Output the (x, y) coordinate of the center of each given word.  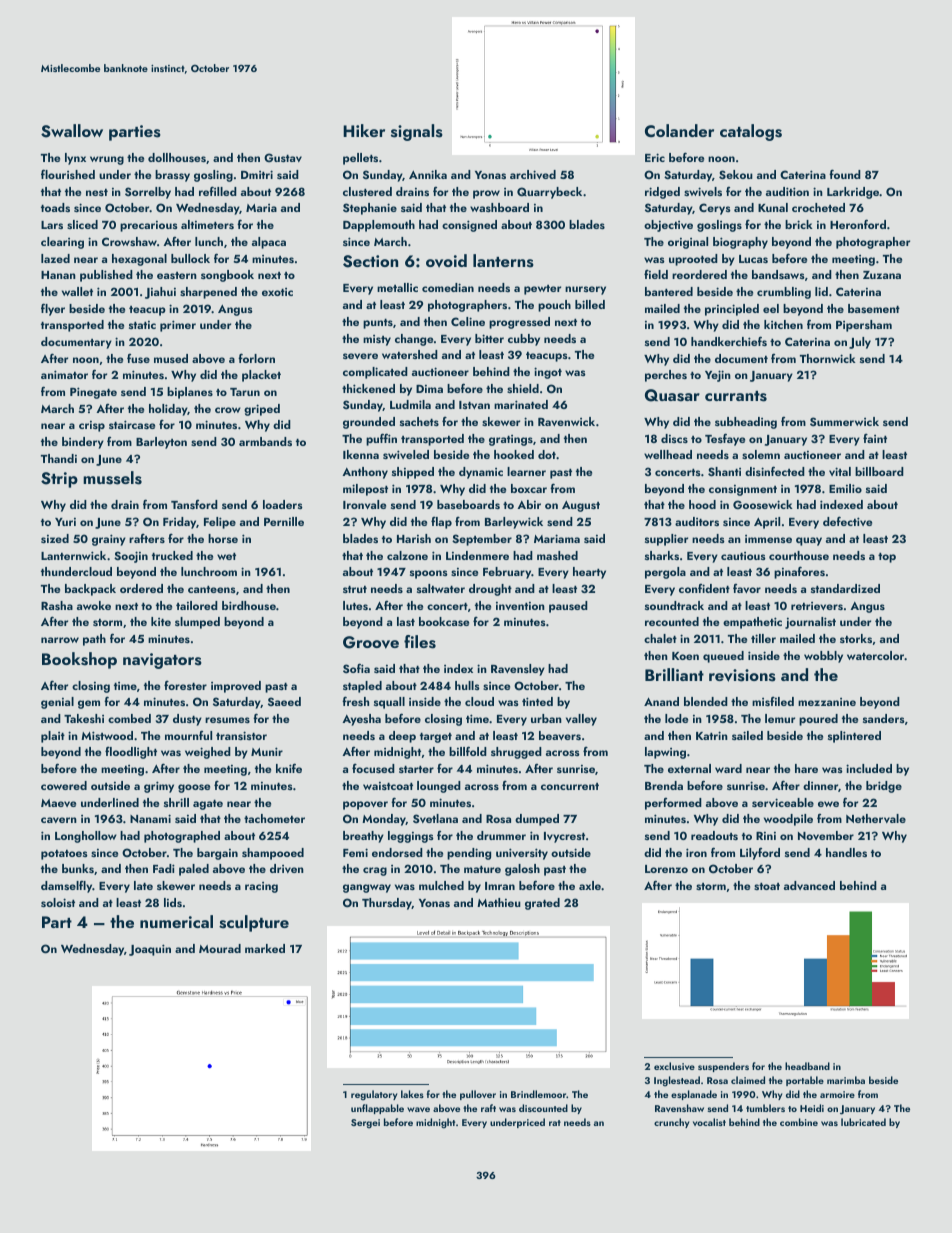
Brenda (664, 785)
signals (417, 132)
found (845, 174)
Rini (766, 836)
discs (674, 438)
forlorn (256, 358)
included (869, 768)
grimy (159, 787)
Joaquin (150, 950)
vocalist (709, 1122)
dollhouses (177, 157)
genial (57, 703)
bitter (489, 338)
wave (418, 1109)
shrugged (516, 753)
